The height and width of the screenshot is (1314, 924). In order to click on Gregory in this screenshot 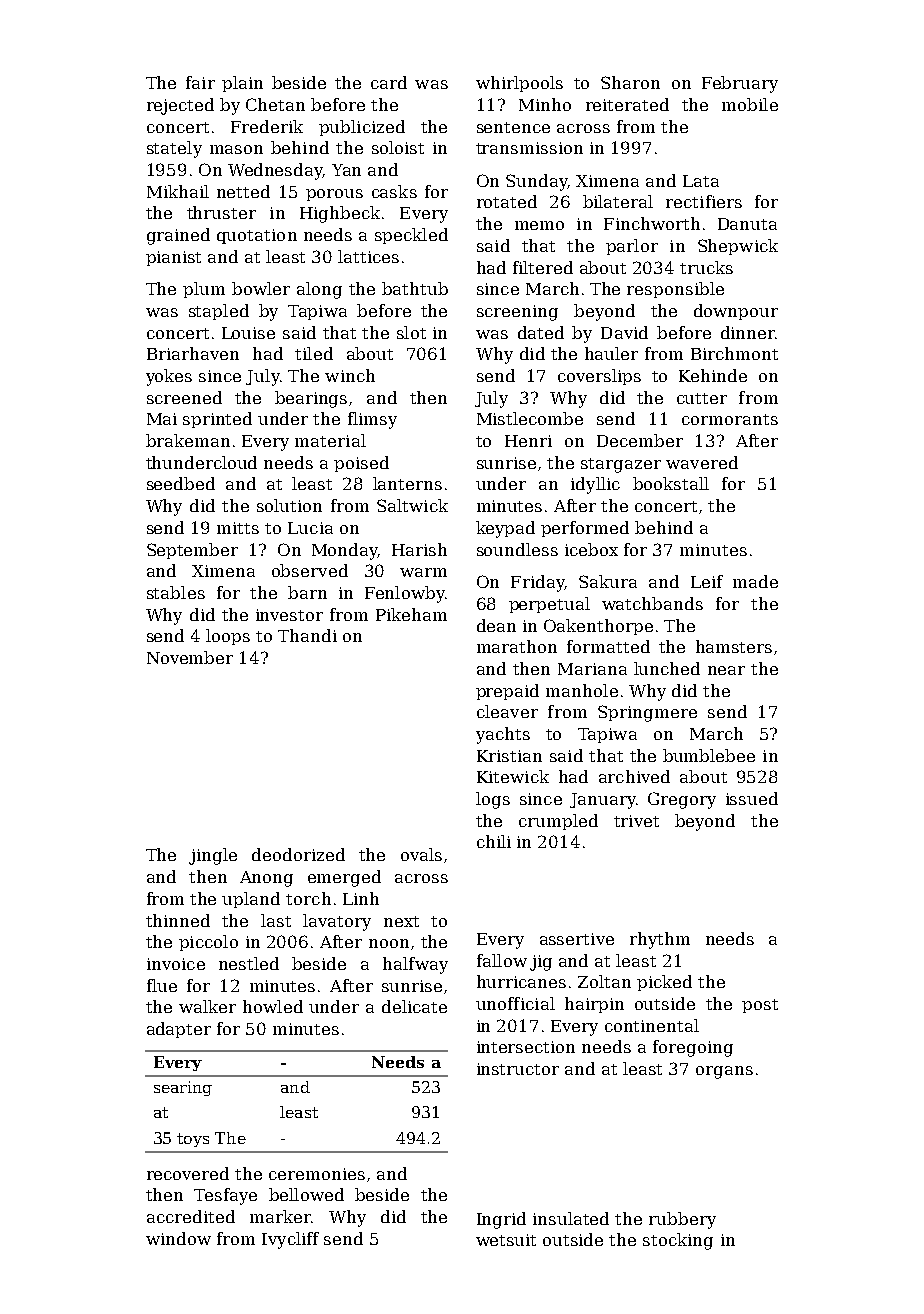, I will do `click(682, 800)`.
